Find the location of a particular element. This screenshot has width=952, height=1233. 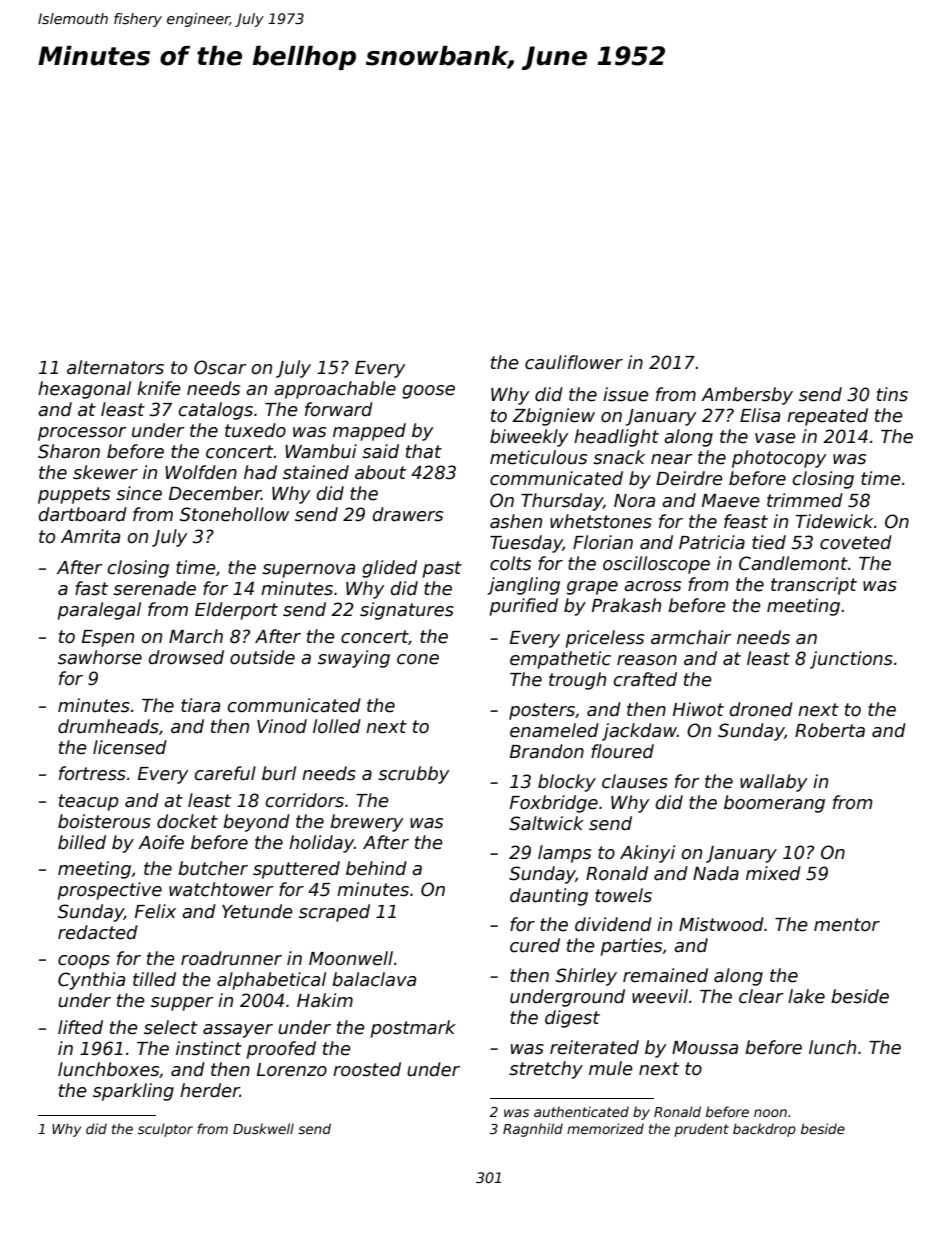

cauliflower is located at coordinates (574, 362).
